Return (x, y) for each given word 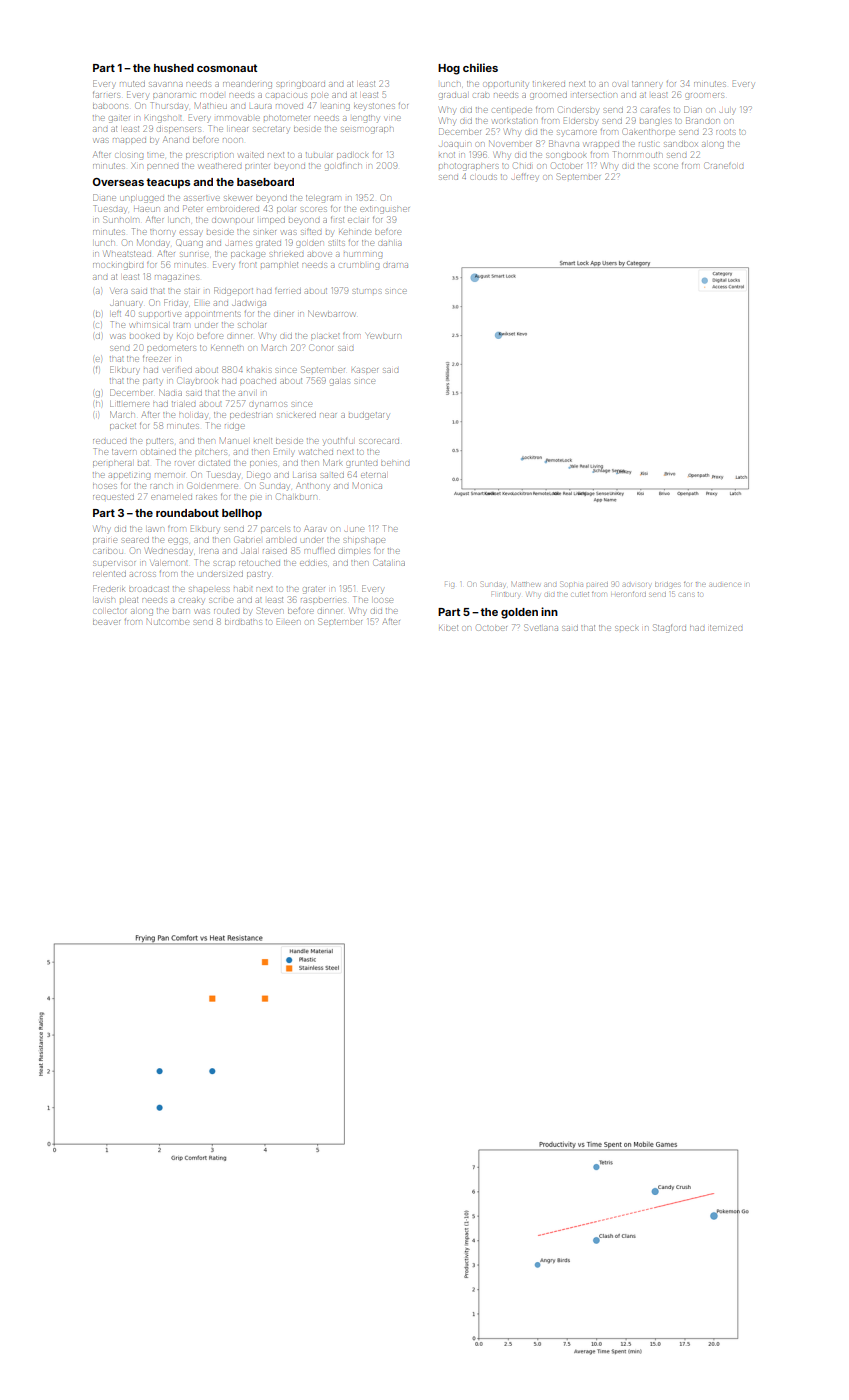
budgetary (369, 416)
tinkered (549, 84)
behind (395, 463)
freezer (157, 359)
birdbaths (243, 622)
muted (132, 84)
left (116, 314)
